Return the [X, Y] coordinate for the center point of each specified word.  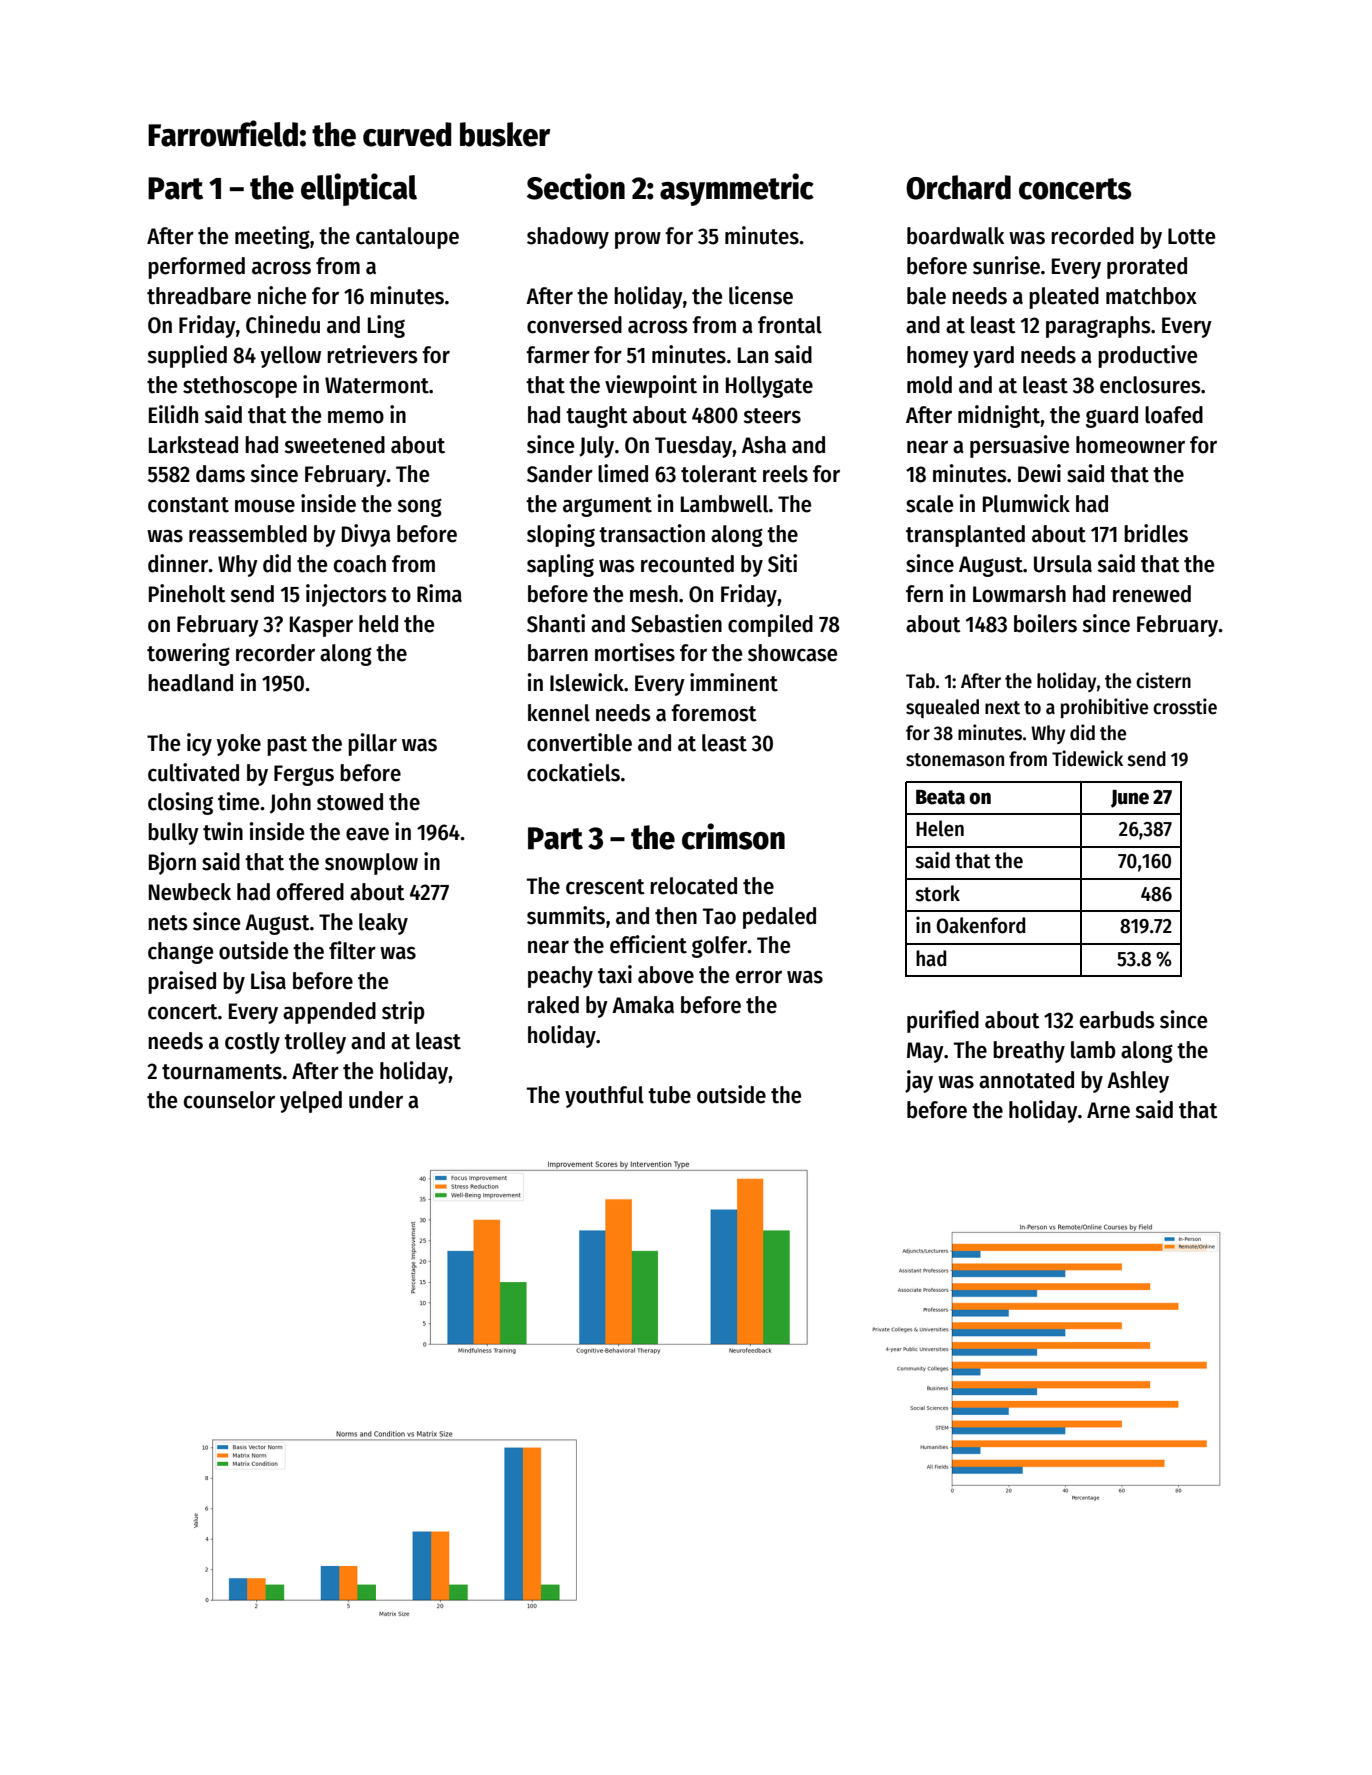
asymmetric [737, 189]
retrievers [372, 354]
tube [669, 1095]
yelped [311, 1102]
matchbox [1151, 296]
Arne [1108, 1110]
